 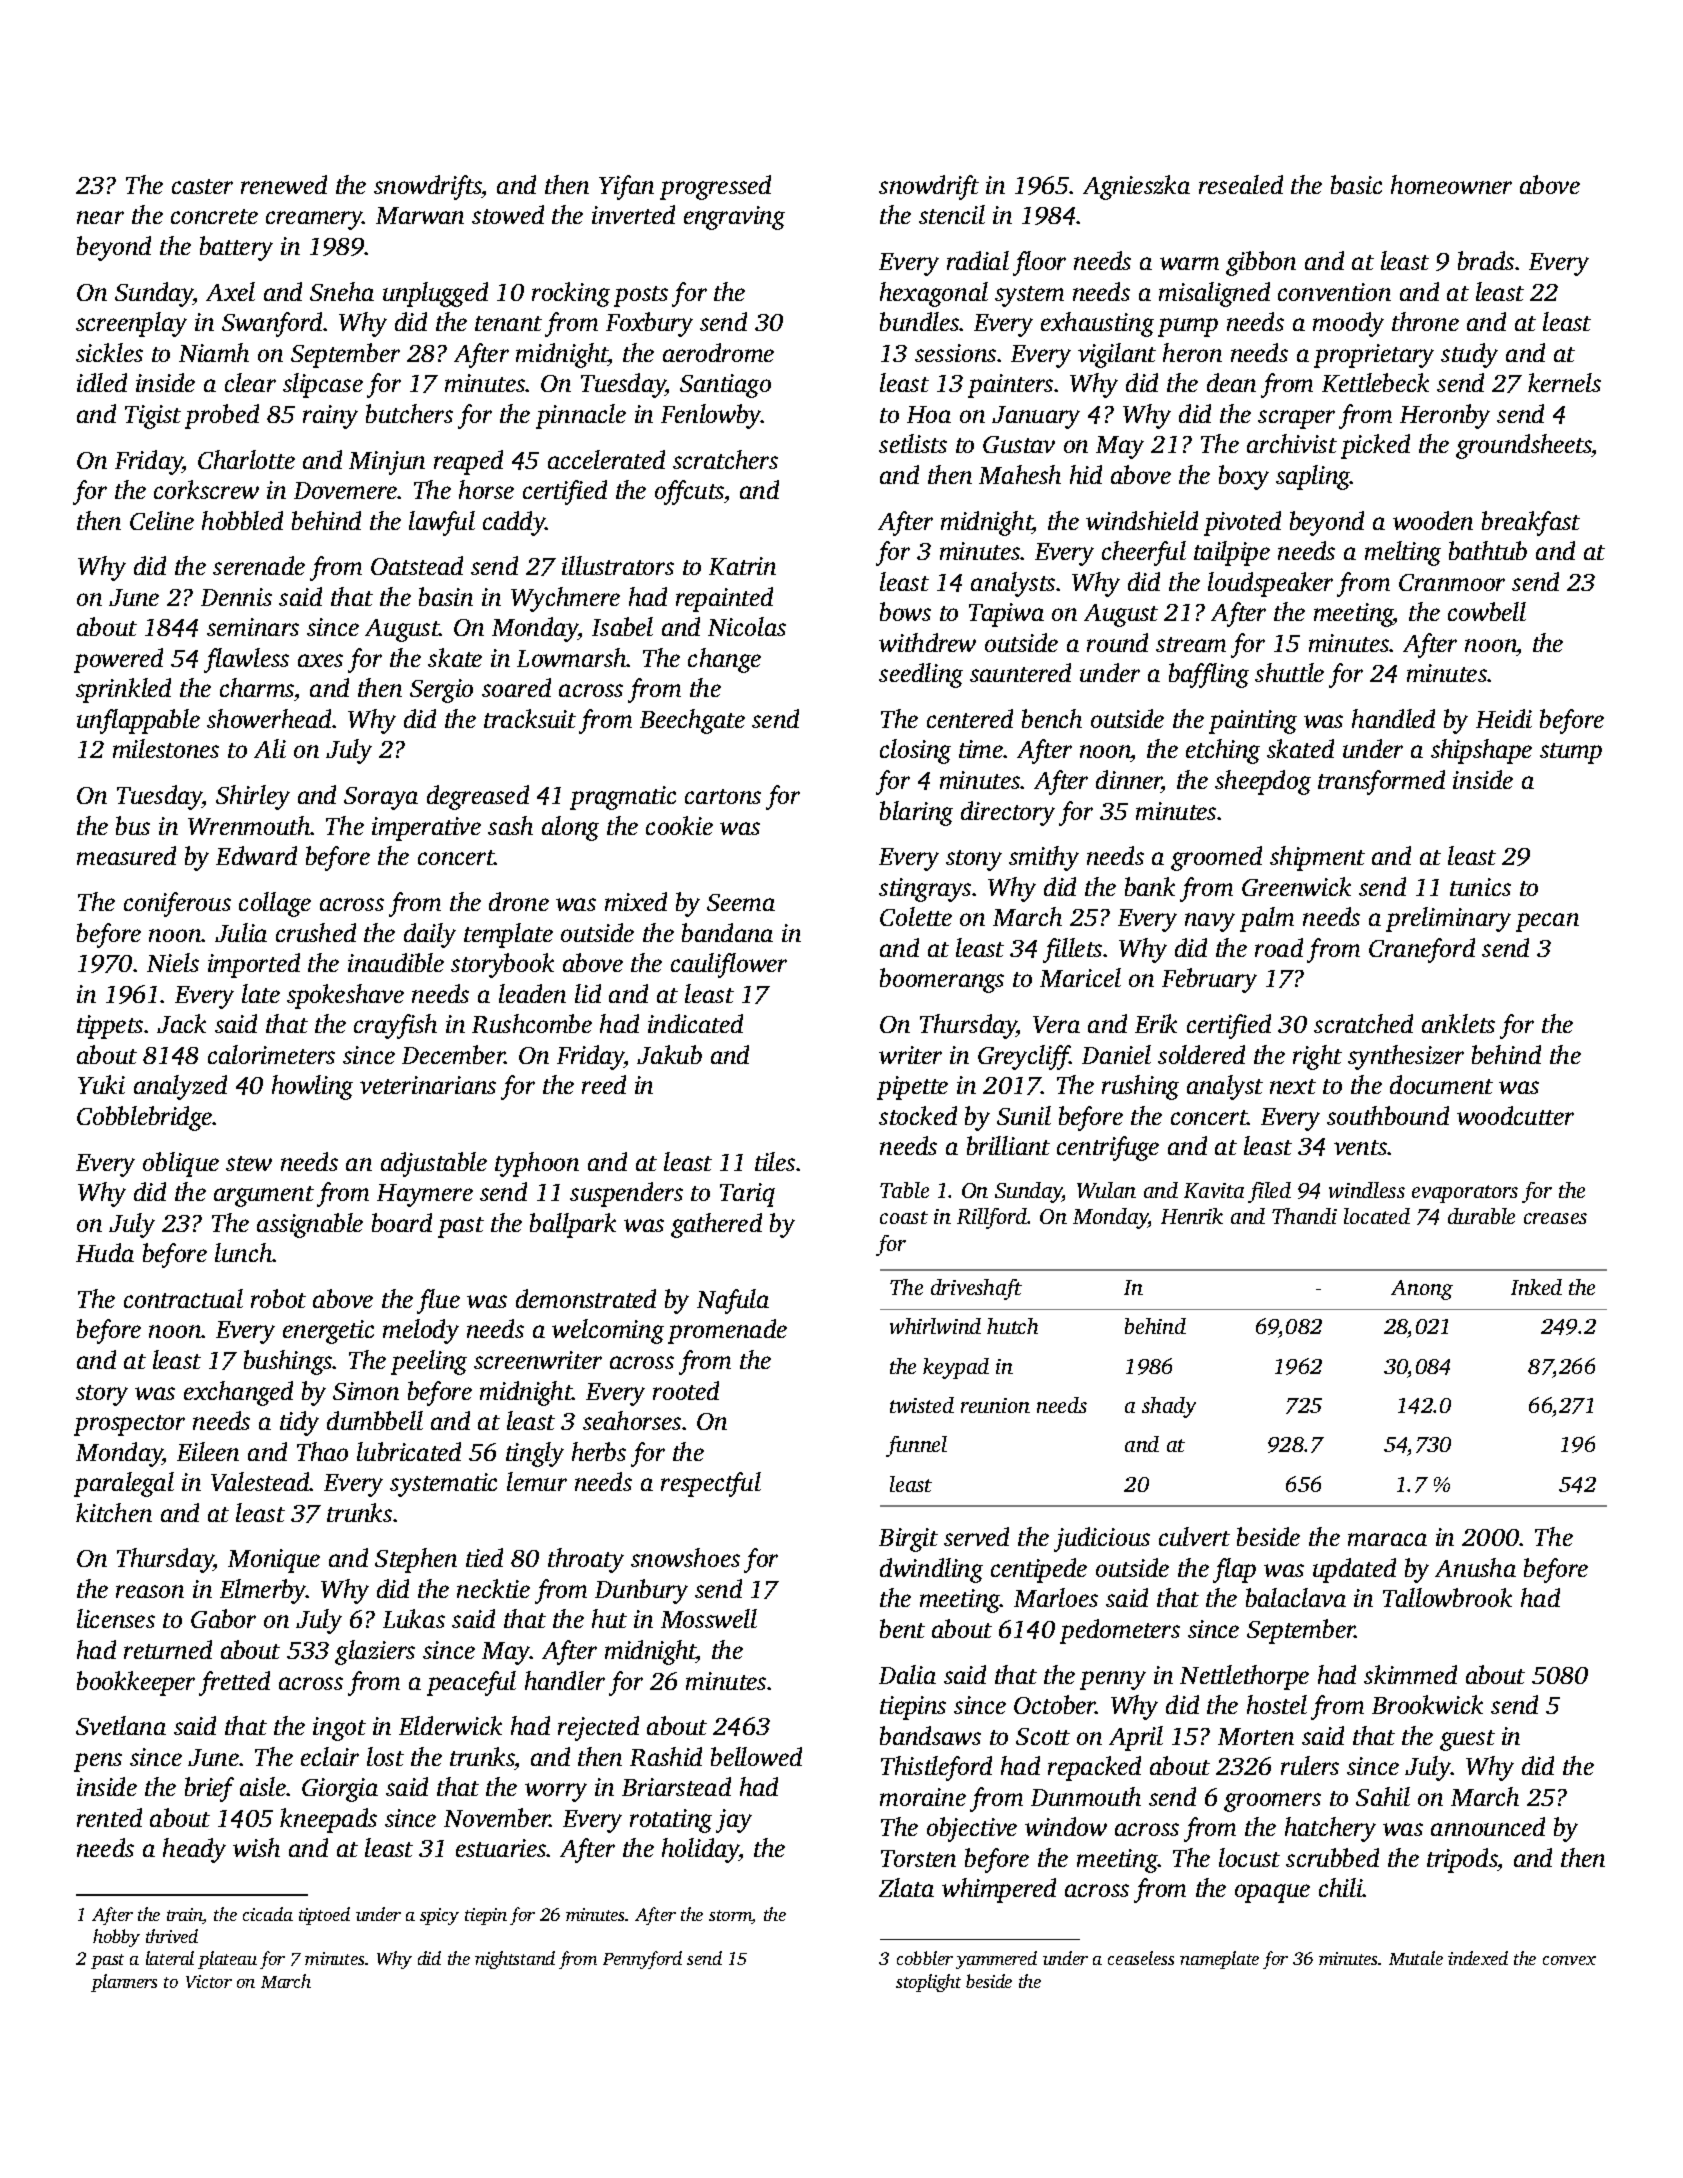 What do you see at coordinates (1006, 615) in the document?
I see `Tapiwa` at bounding box center [1006, 615].
